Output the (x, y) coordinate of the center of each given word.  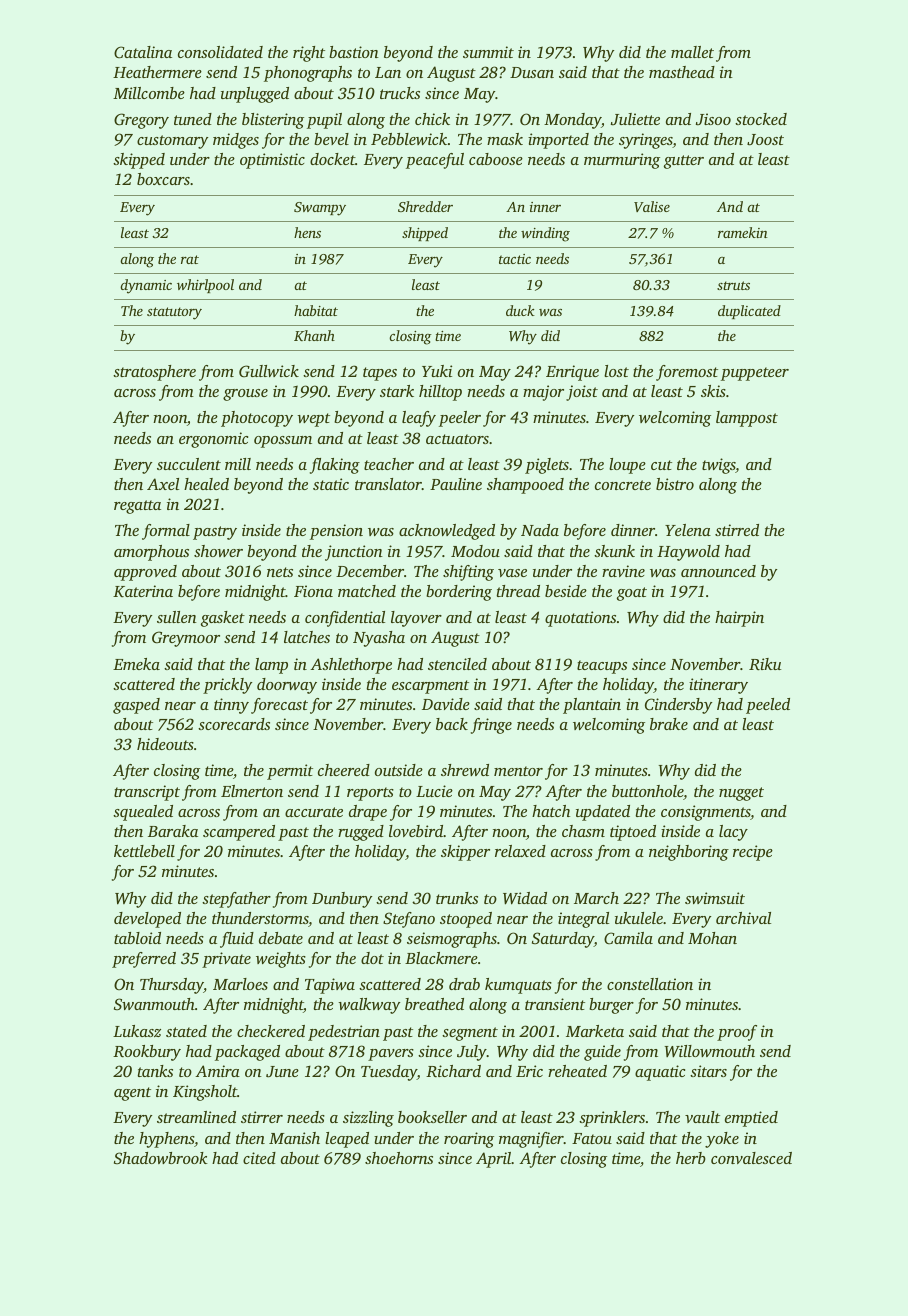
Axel (163, 484)
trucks (400, 93)
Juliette (635, 119)
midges (236, 141)
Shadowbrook (161, 1158)
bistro (675, 484)
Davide (446, 704)
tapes (380, 374)
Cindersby (678, 706)
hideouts (165, 744)
